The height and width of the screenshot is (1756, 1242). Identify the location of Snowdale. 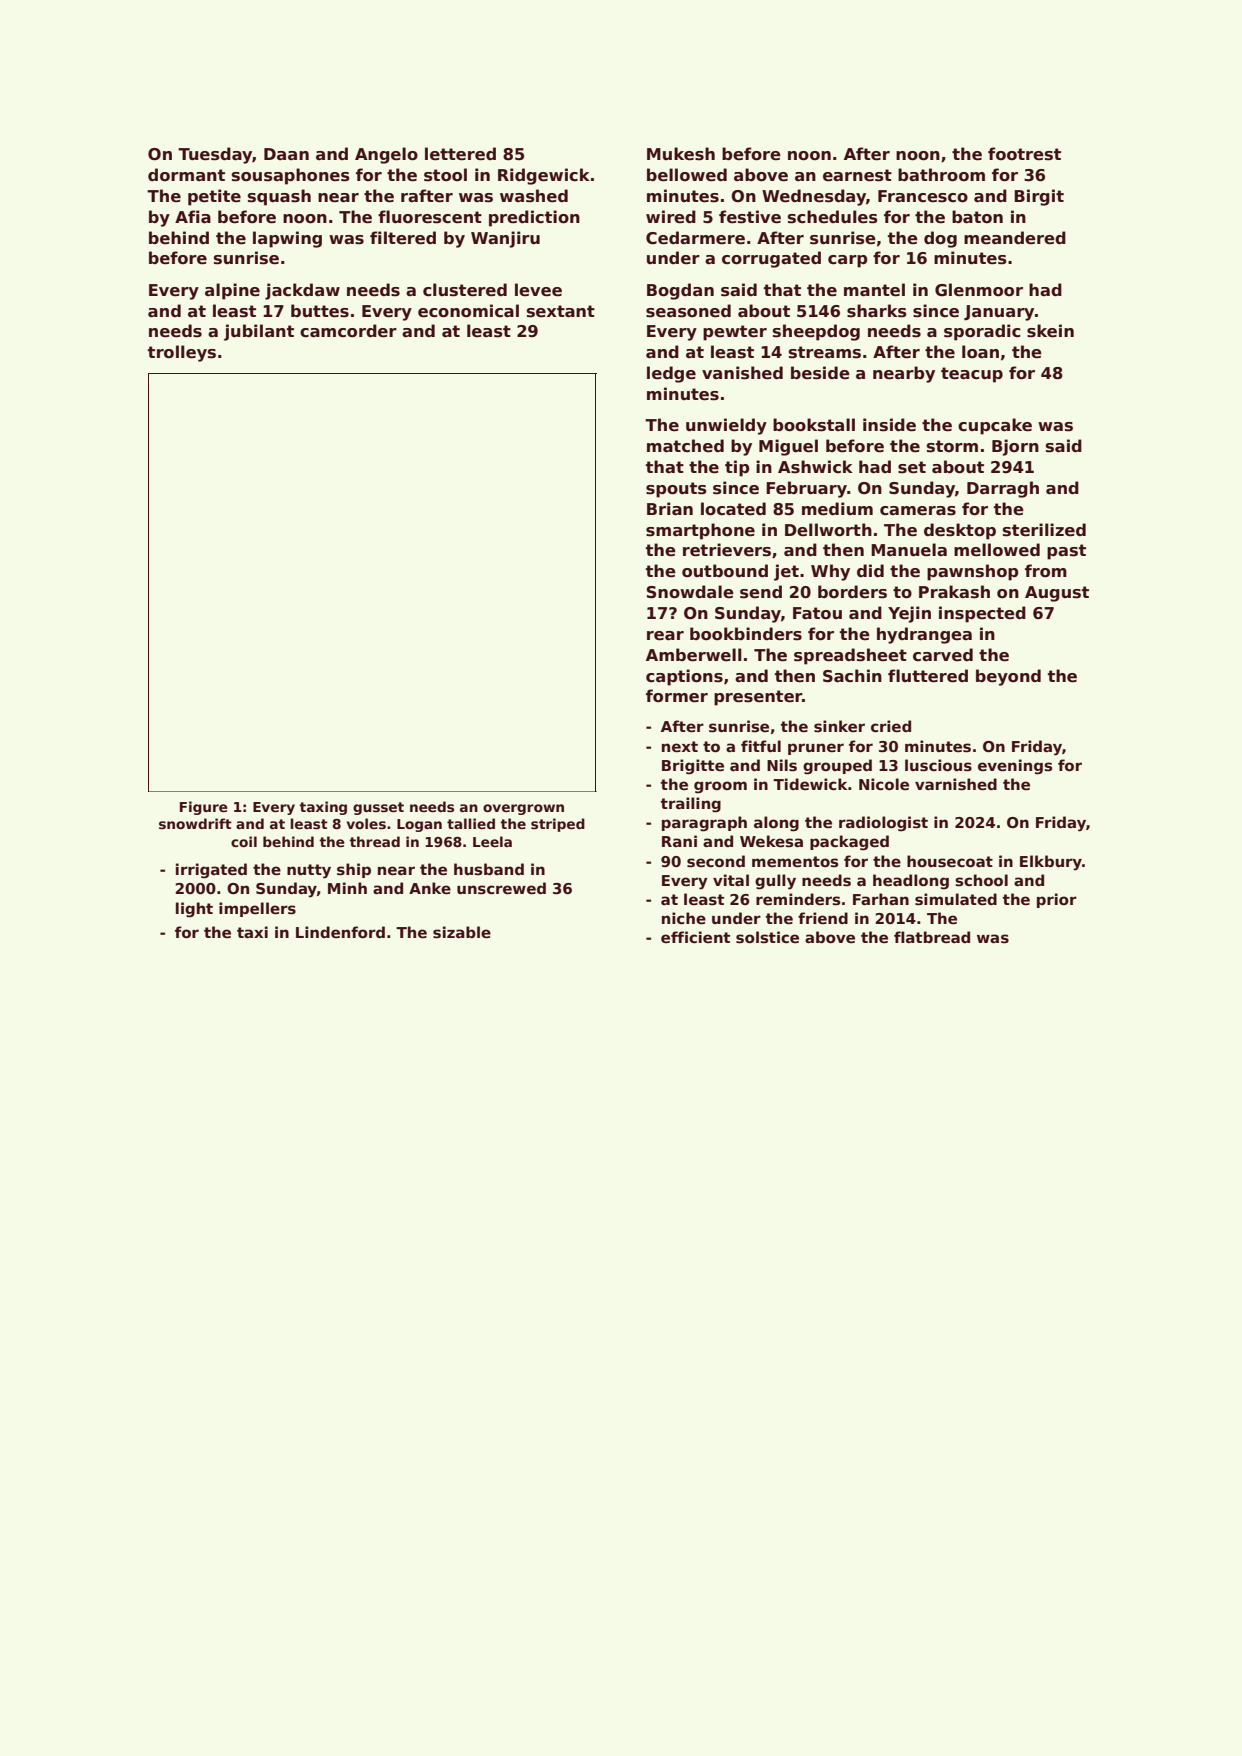
(690, 592).
